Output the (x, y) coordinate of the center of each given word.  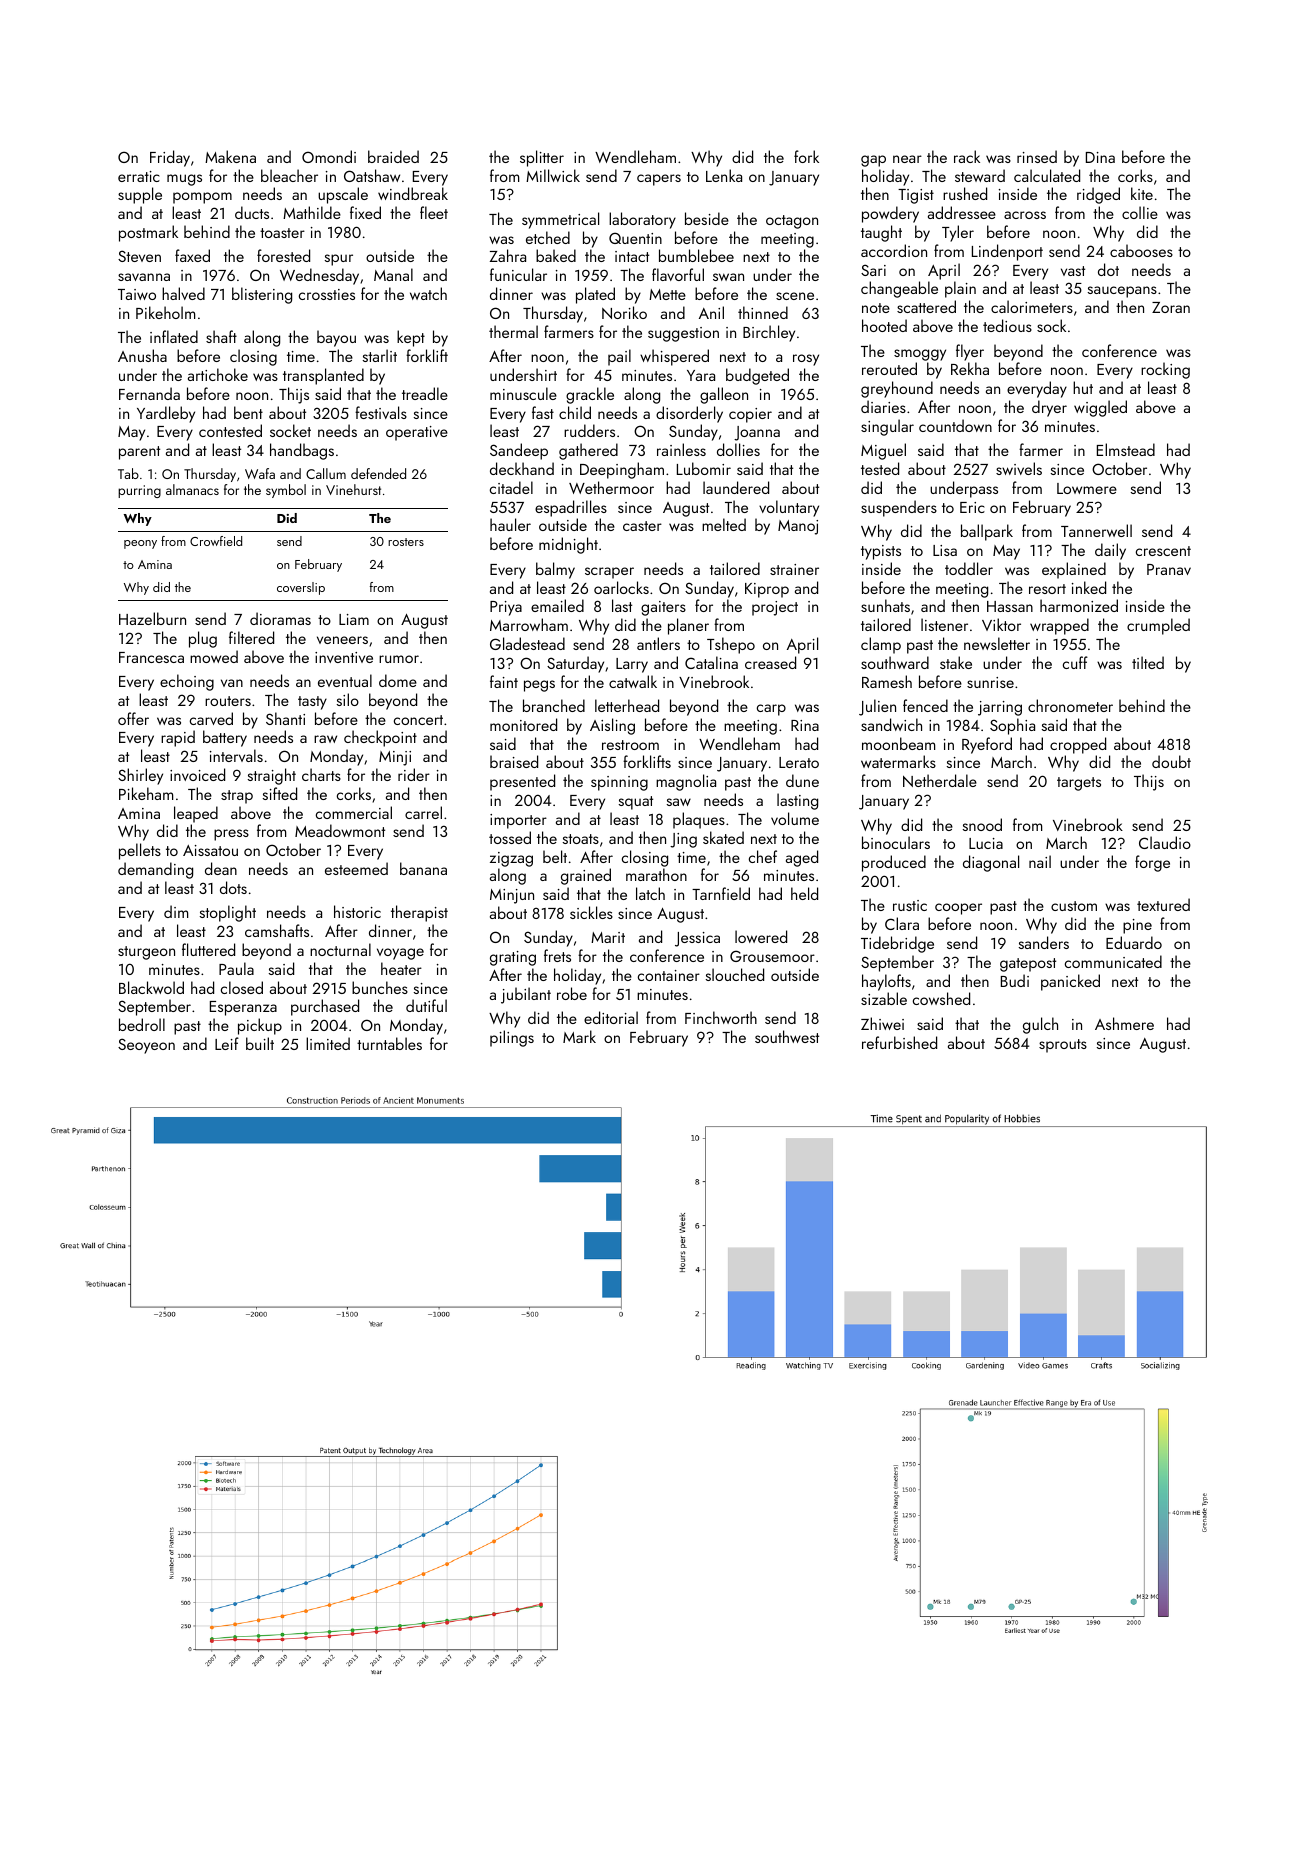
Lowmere (1087, 488)
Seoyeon (146, 1046)
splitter (542, 158)
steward (980, 175)
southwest (787, 1036)
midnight (568, 545)
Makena (230, 156)
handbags (302, 451)
